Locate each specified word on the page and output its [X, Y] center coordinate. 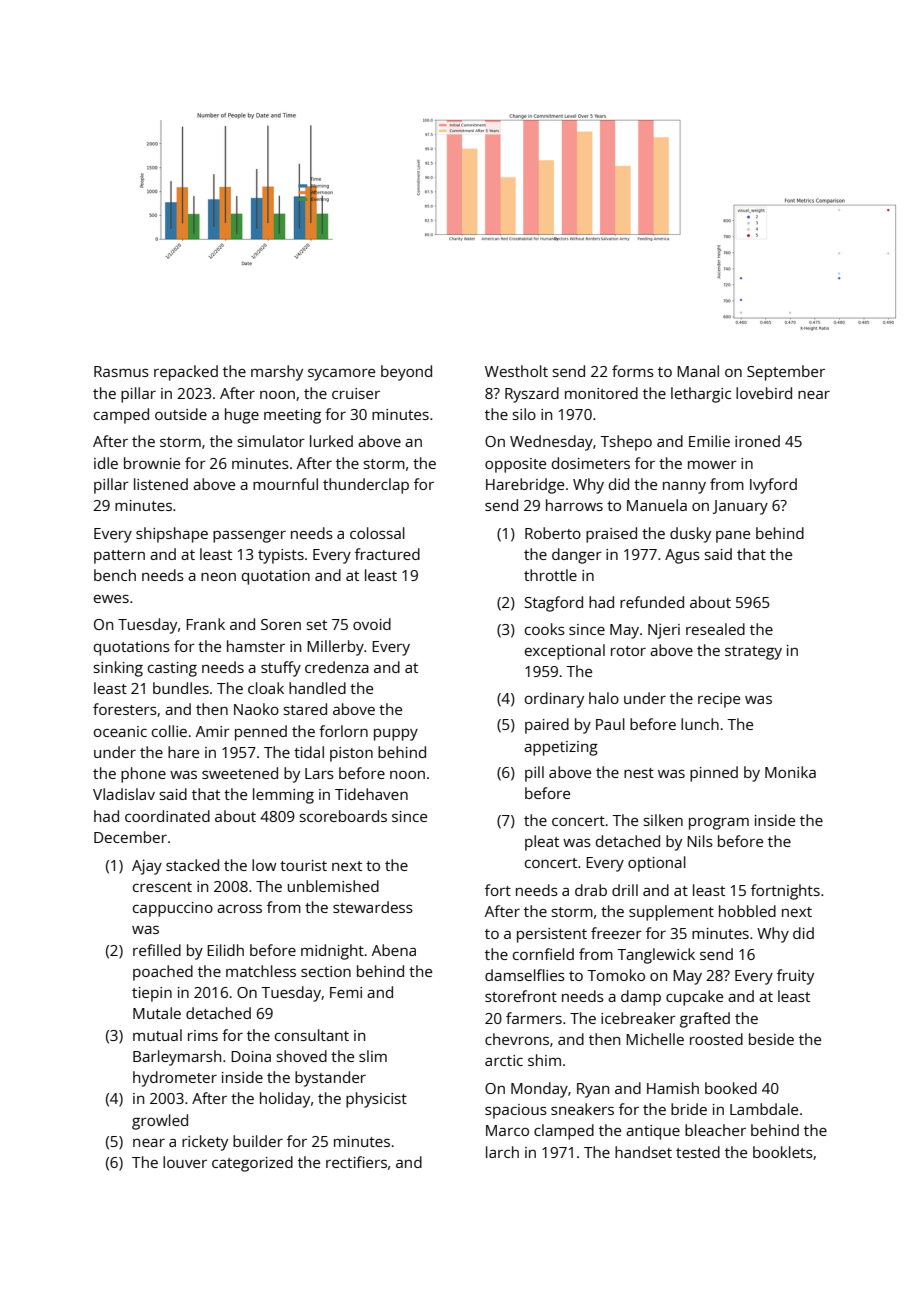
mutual [157, 1035]
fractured [387, 554]
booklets [783, 1152]
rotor [628, 651]
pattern [119, 557]
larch [502, 1152]
